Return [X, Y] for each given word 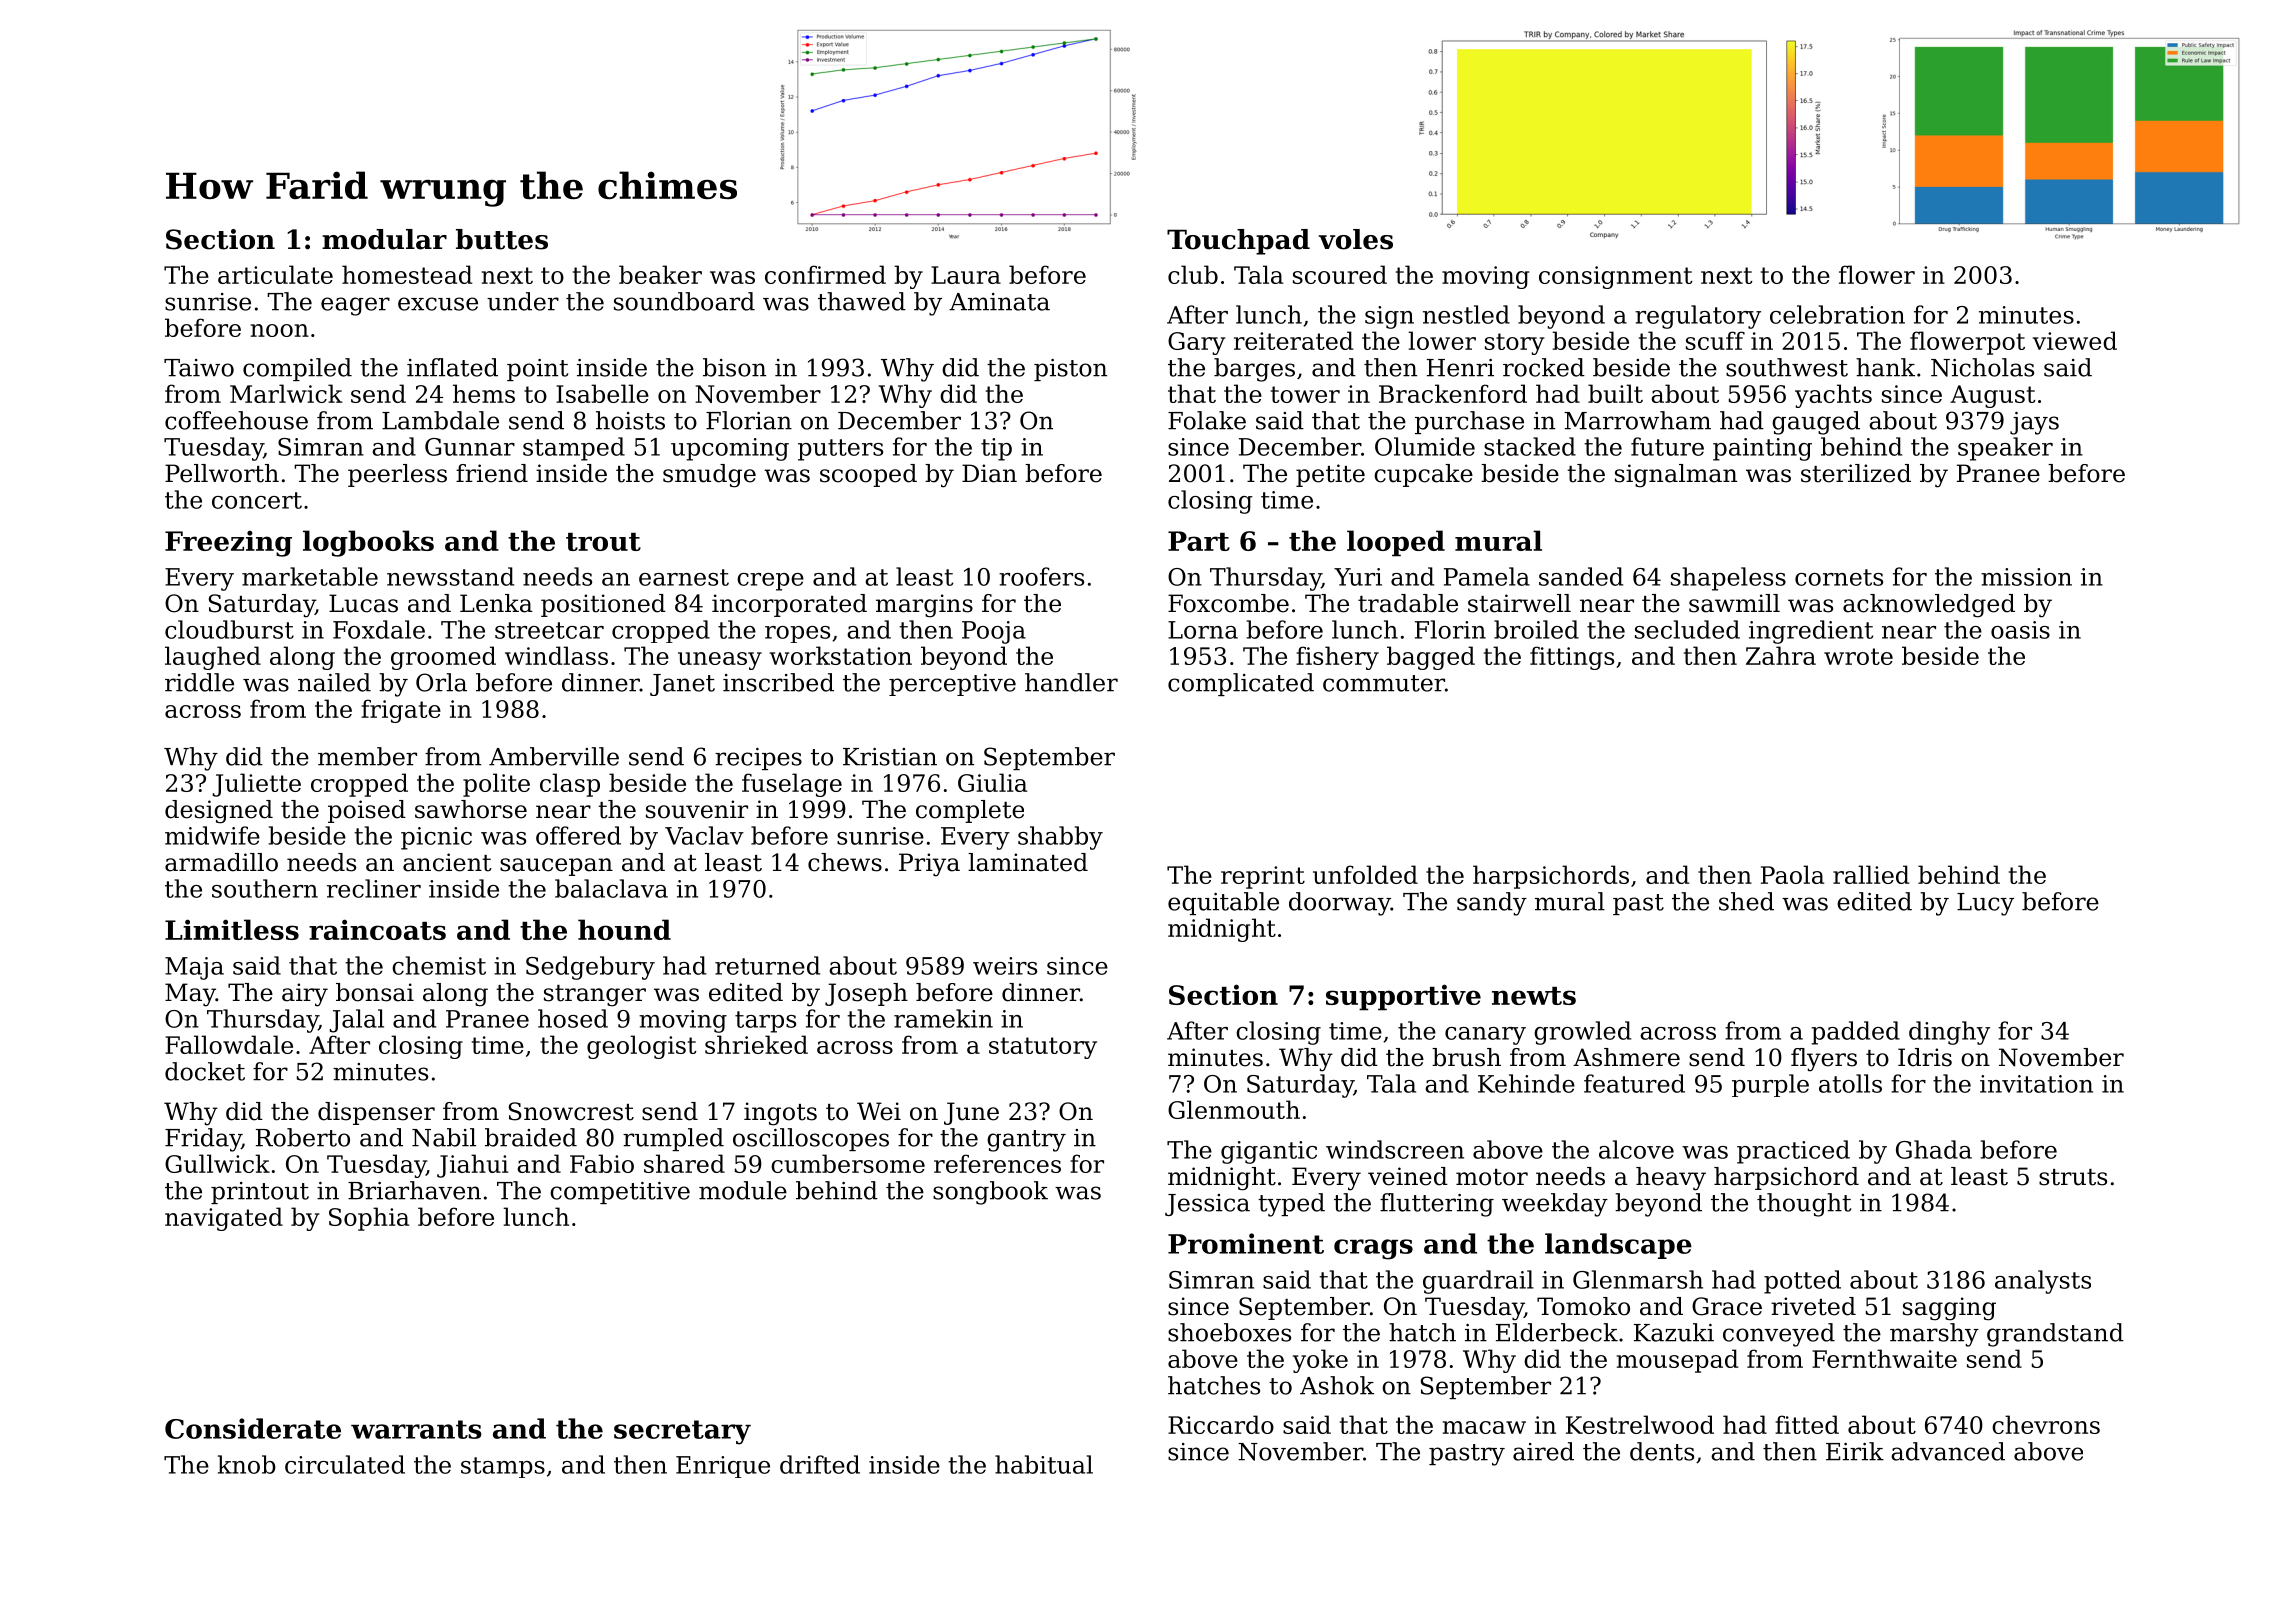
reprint [1263, 877]
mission [2026, 577]
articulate [275, 274]
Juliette [256, 785]
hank [1885, 367]
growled [1582, 1033]
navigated [224, 1219]
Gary [1197, 343]
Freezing [228, 544]
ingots [780, 1114]
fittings [1572, 658]
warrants [416, 1429]
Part [1199, 541]
